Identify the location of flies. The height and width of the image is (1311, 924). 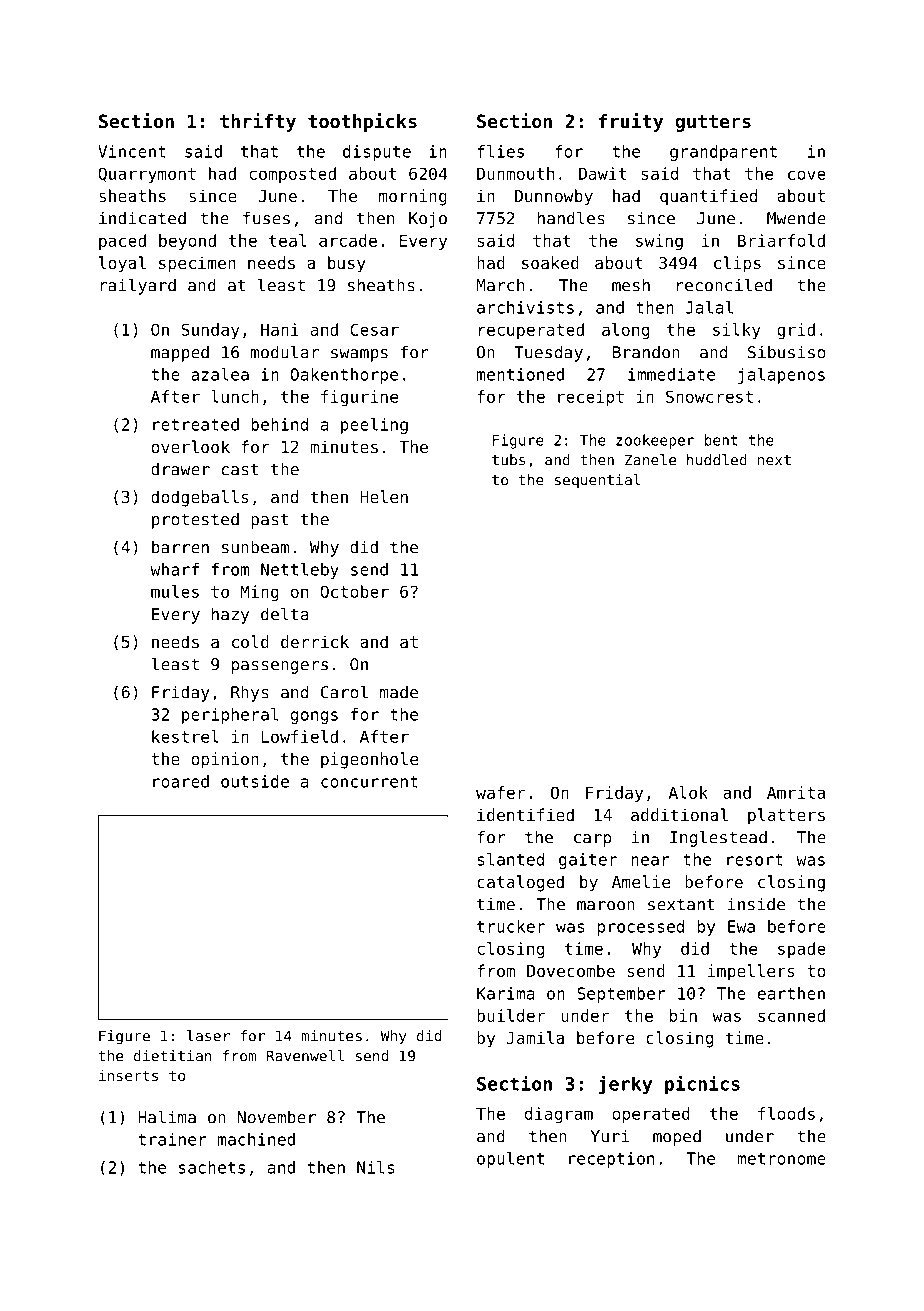
(500, 151).
